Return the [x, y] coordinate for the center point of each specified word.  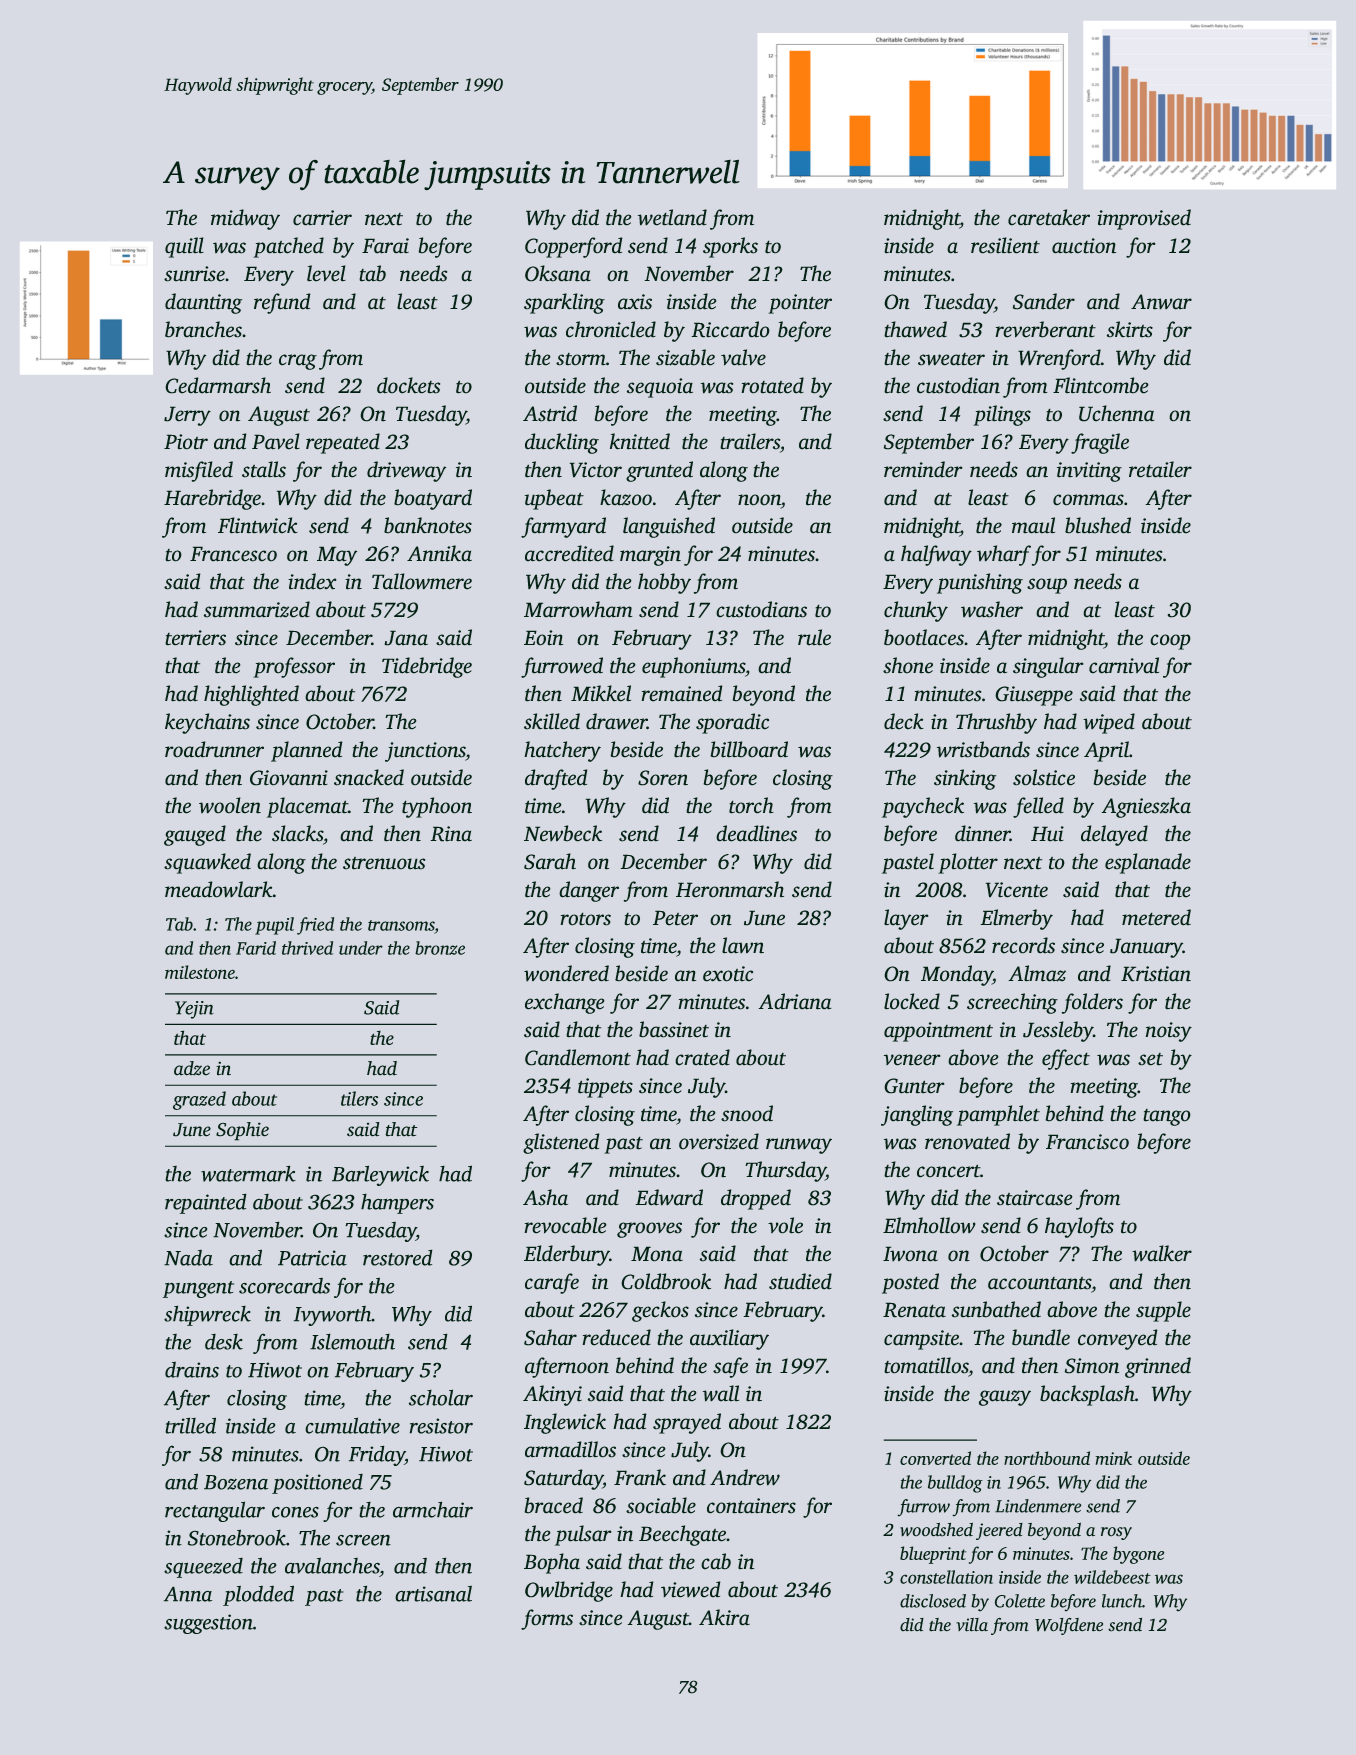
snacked [369, 777]
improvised [1144, 219]
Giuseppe [1034, 696]
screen [363, 1540]
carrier [322, 218]
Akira [724, 1617]
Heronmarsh [730, 889]
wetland [672, 217]
